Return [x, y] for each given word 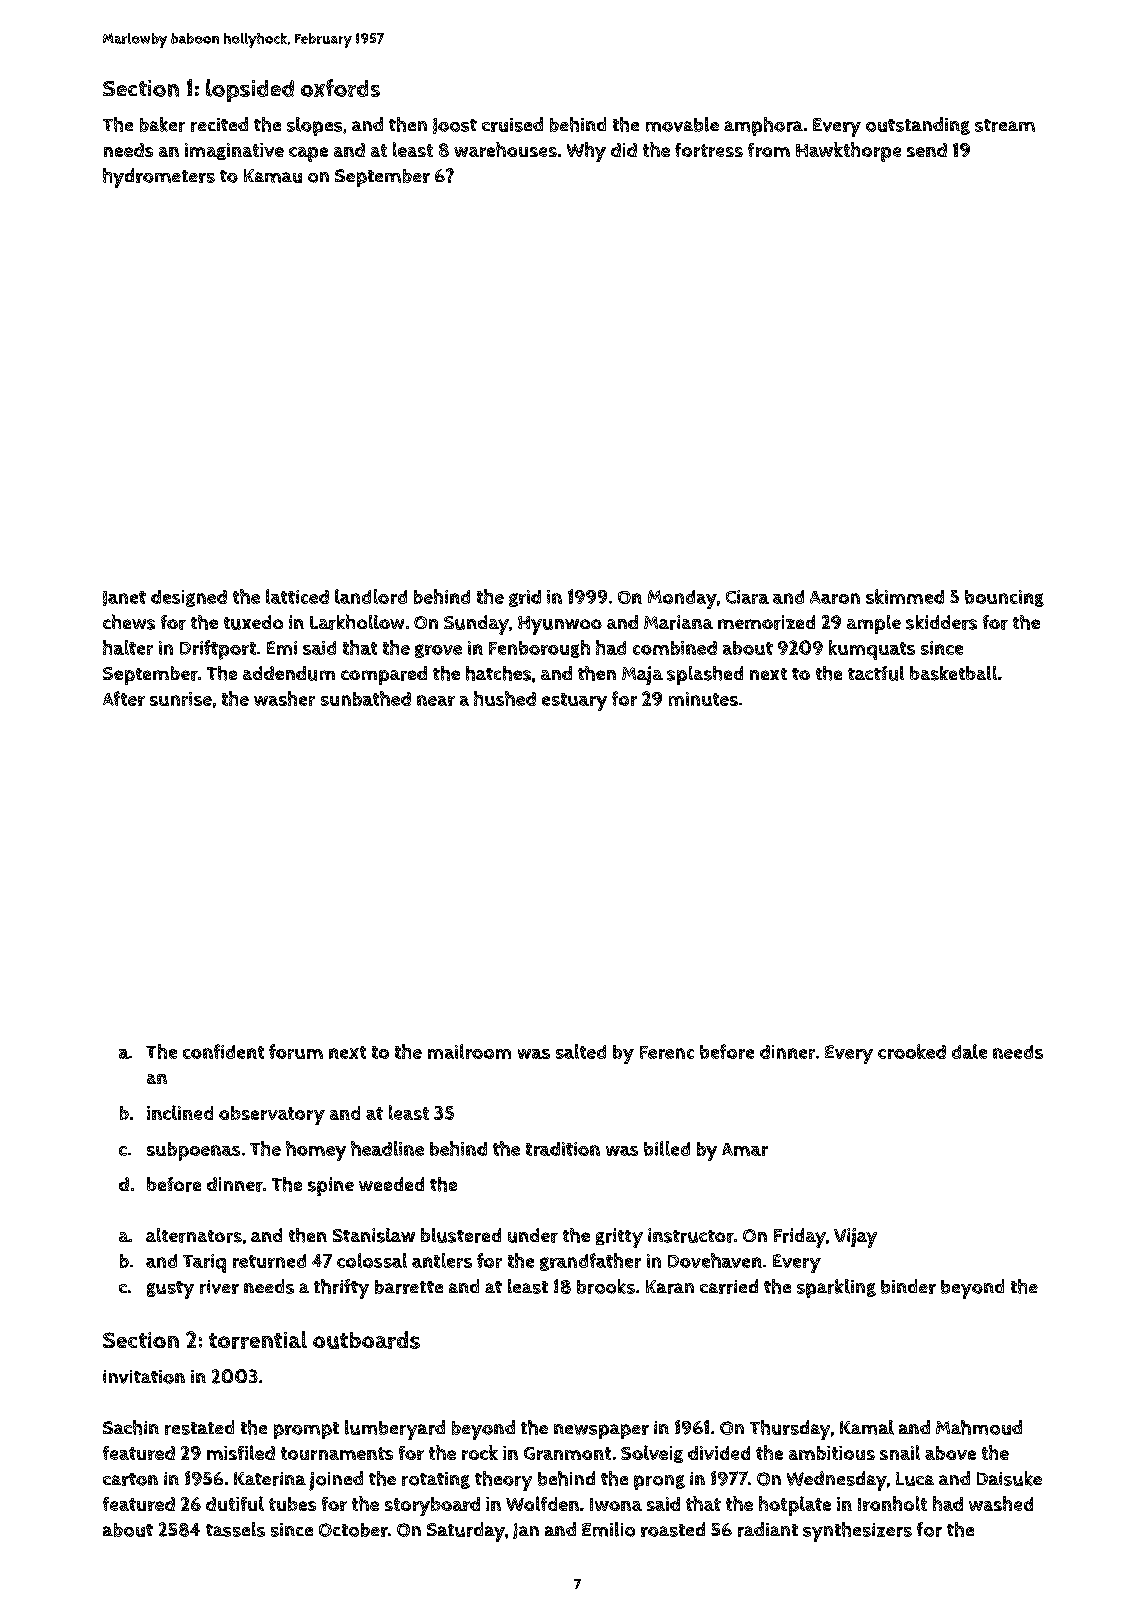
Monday [682, 599]
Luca [915, 1479]
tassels [235, 1529]
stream [1005, 125]
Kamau [273, 176]
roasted [673, 1529]
